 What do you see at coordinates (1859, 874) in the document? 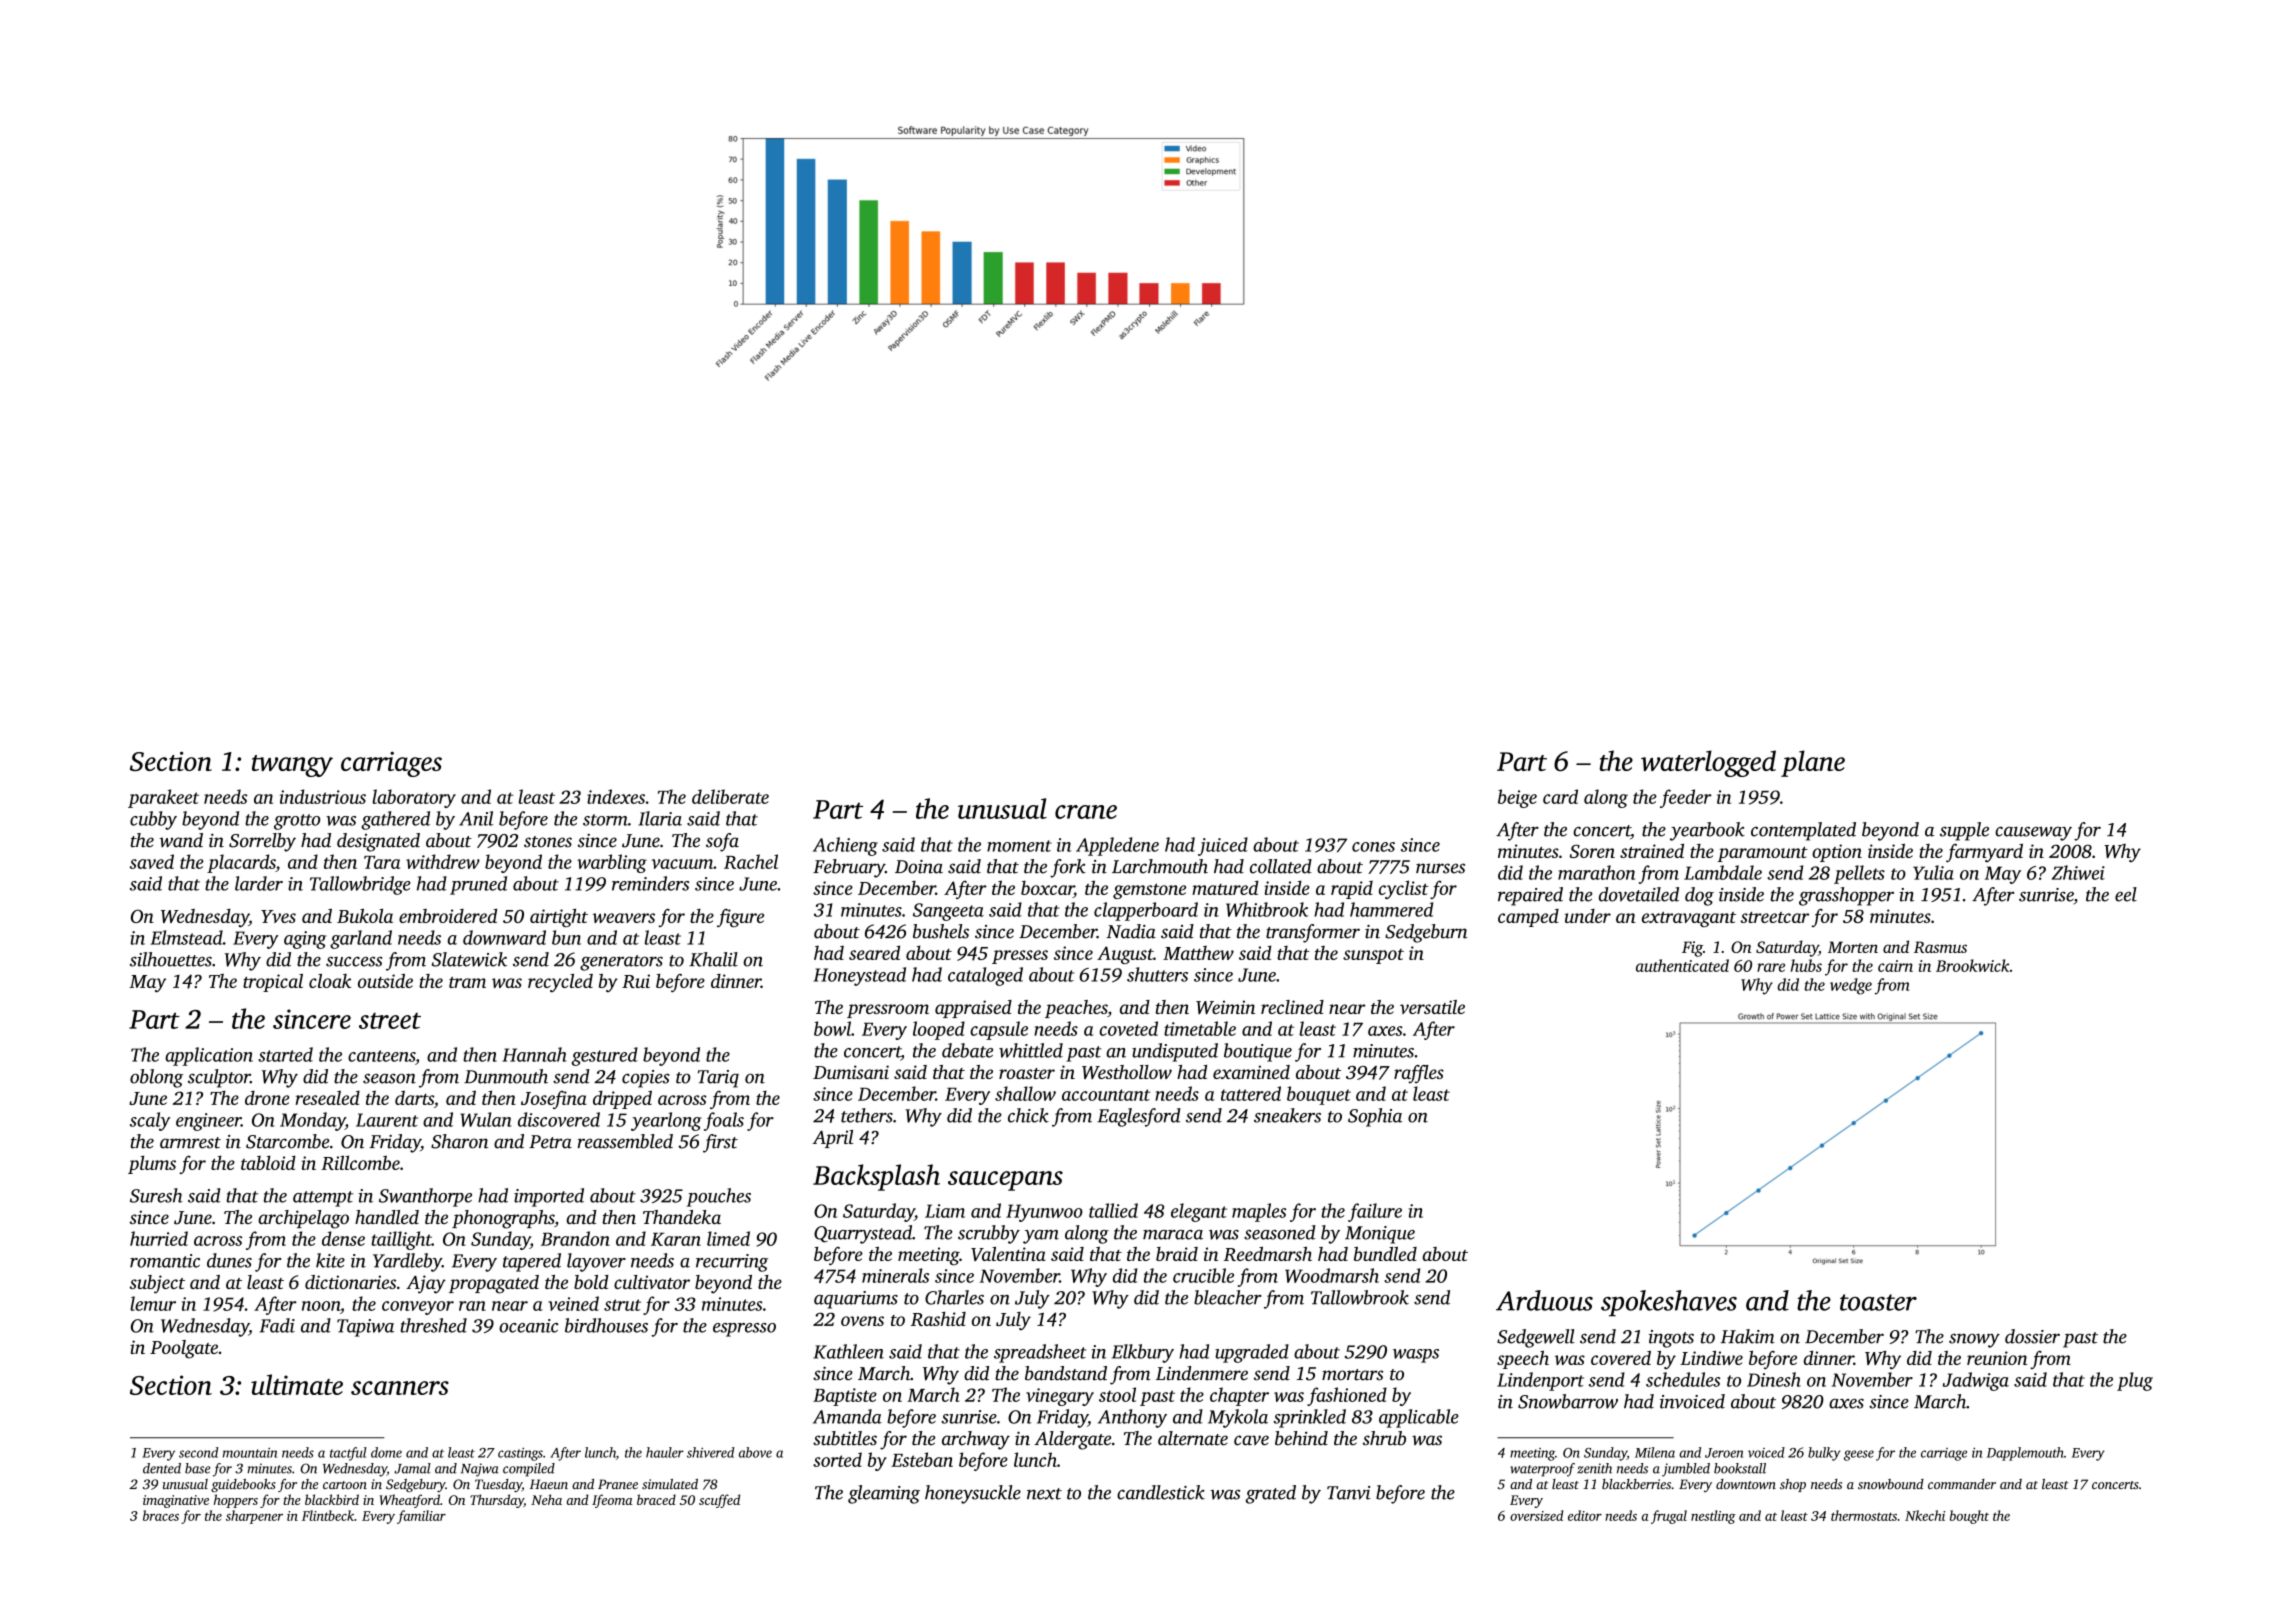
I see `pellets` at bounding box center [1859, 874].
